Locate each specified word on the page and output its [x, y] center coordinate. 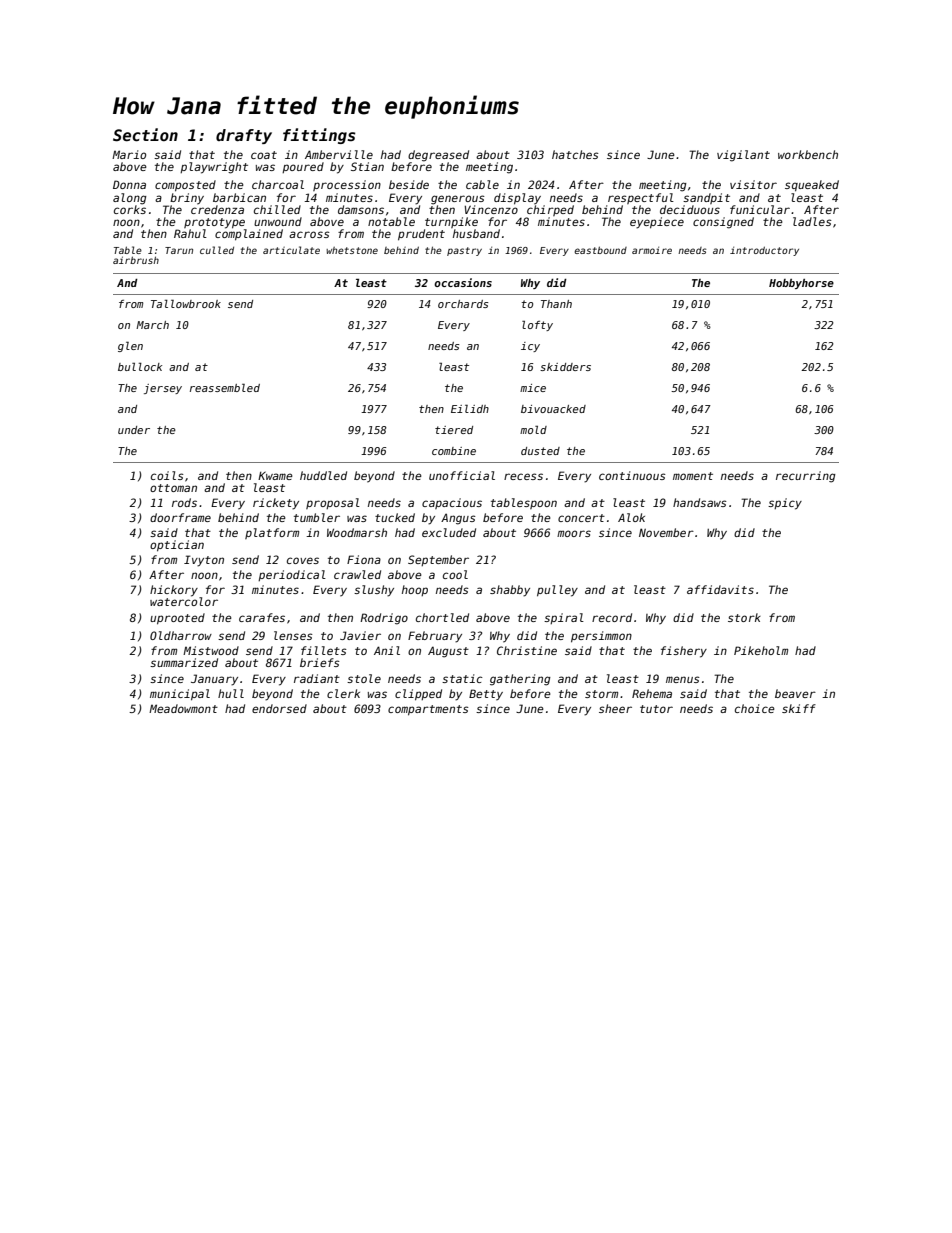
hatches [575, 154]
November [666, 532]
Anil [387, 650]
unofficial [462, 475]
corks [130, 209]
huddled [323, 475]
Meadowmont [183, 708]
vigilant [743, 156]
